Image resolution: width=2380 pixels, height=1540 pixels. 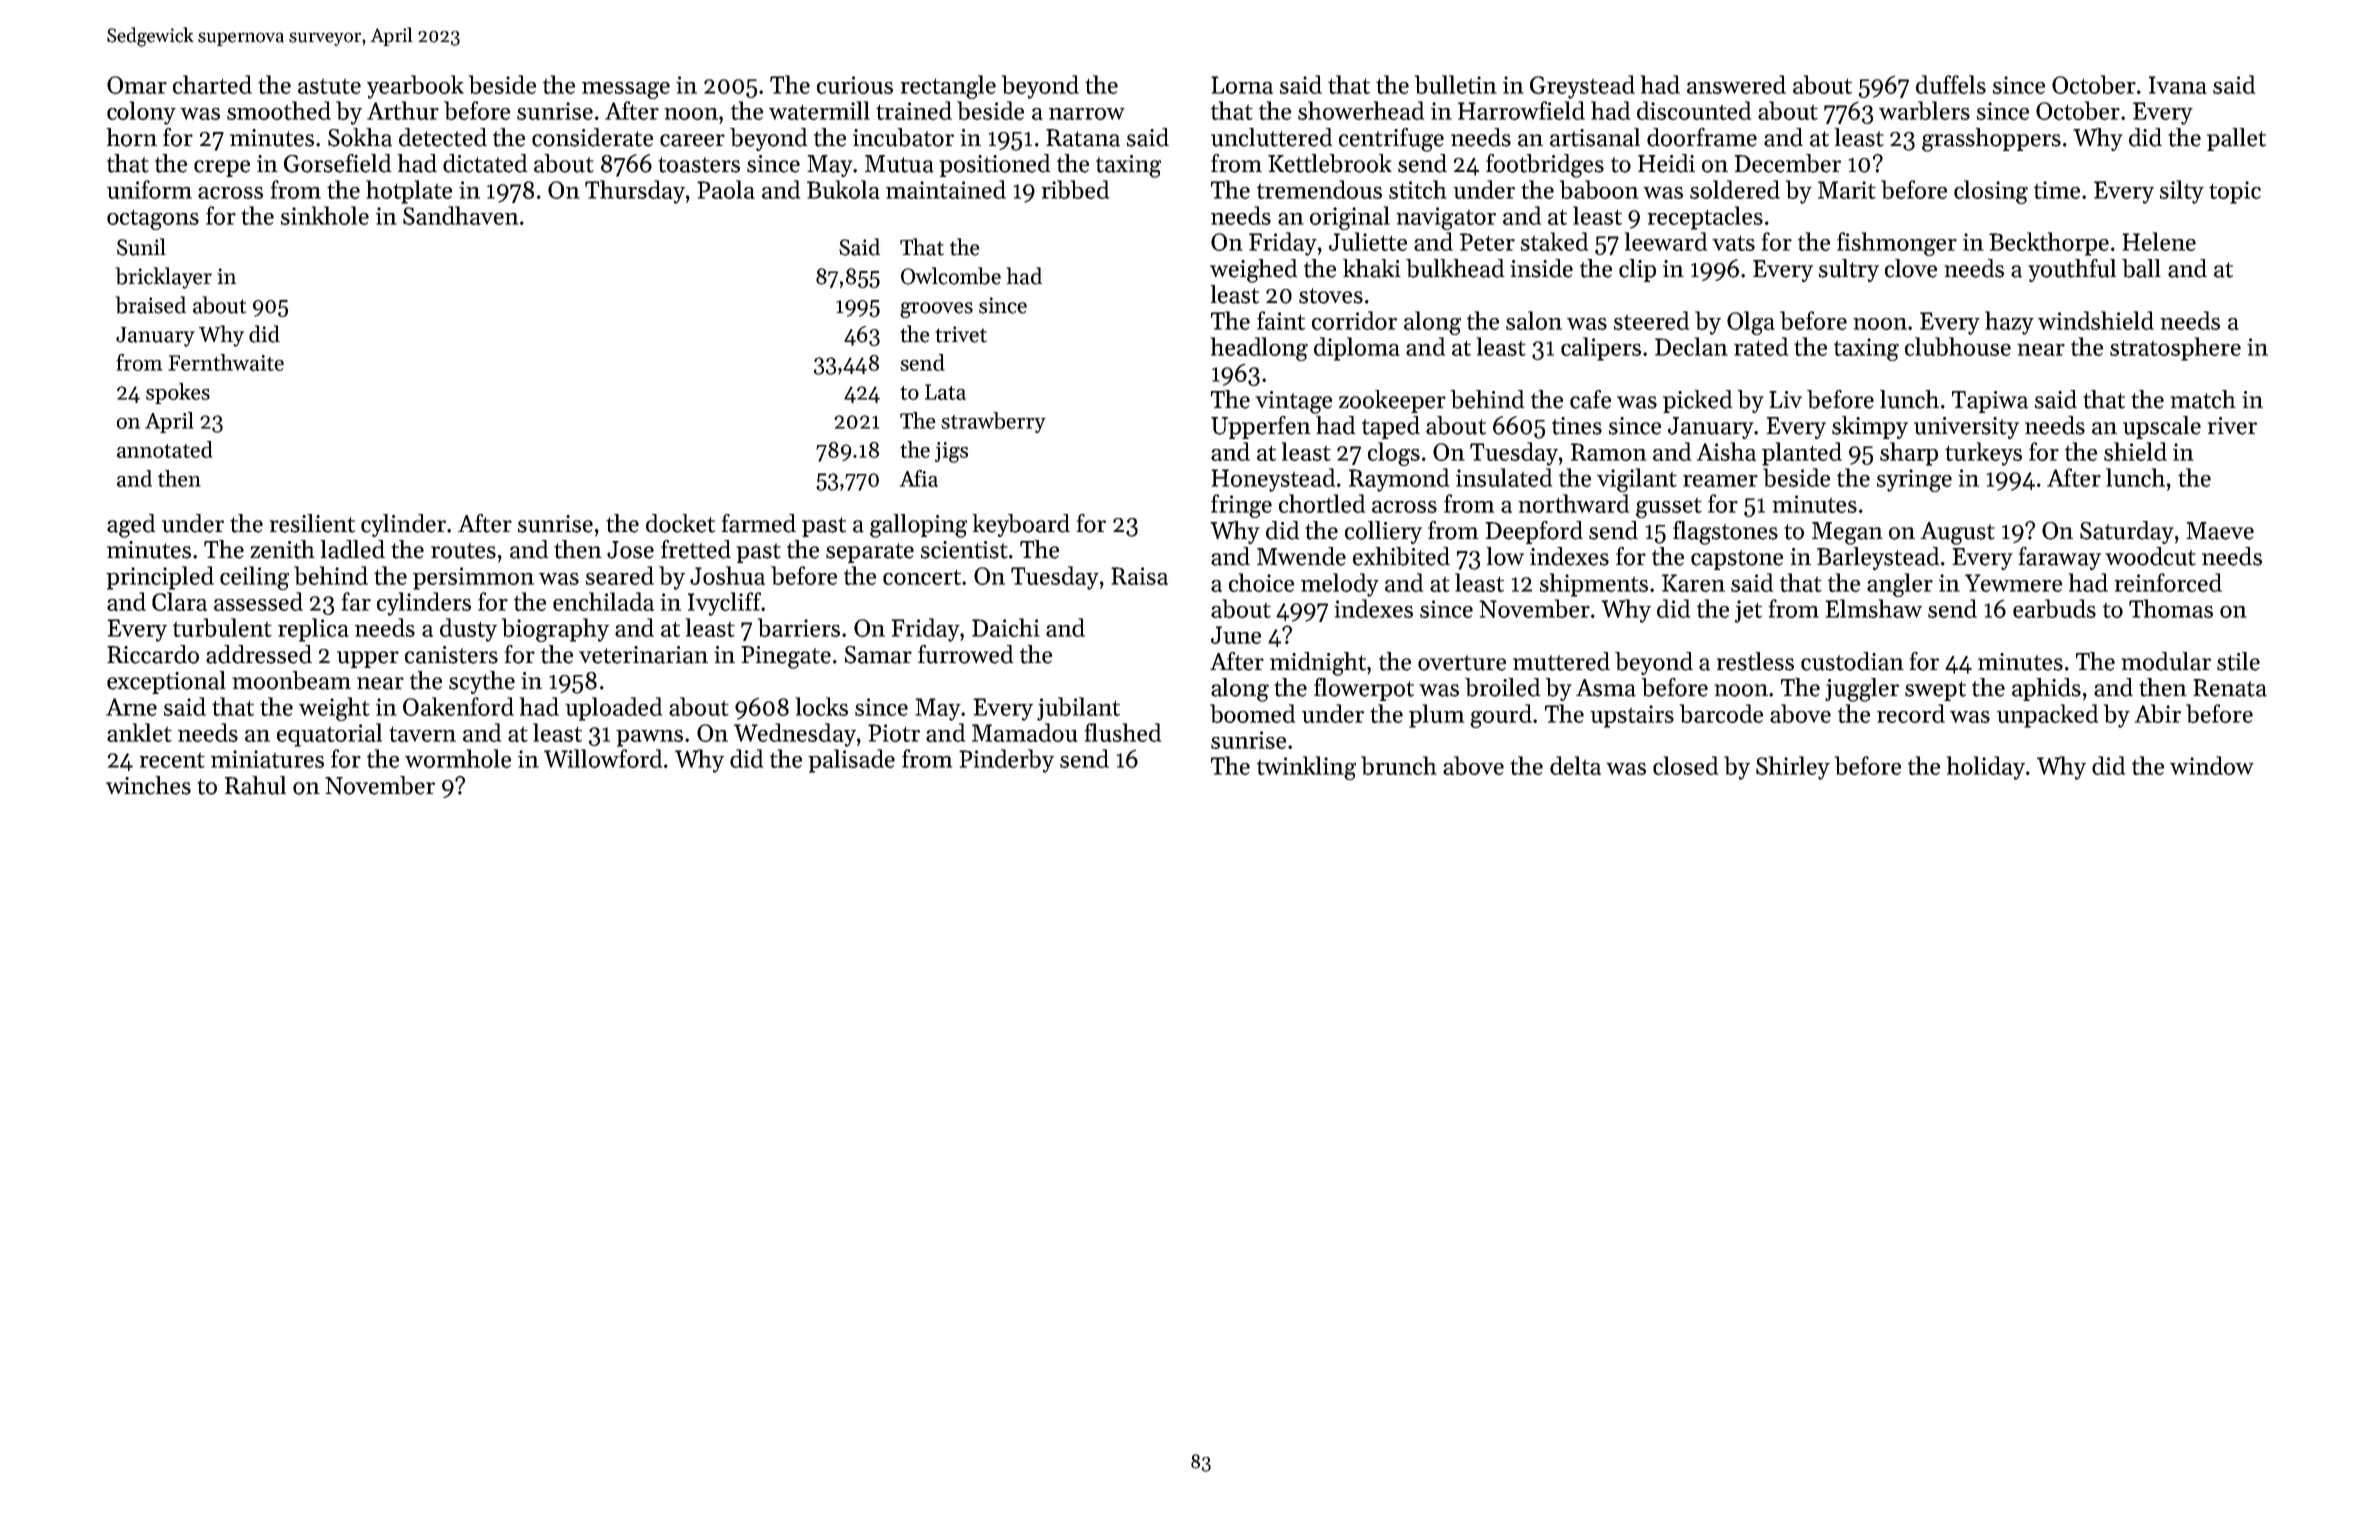 I want to click on weight, so click(x=334, y=709).
